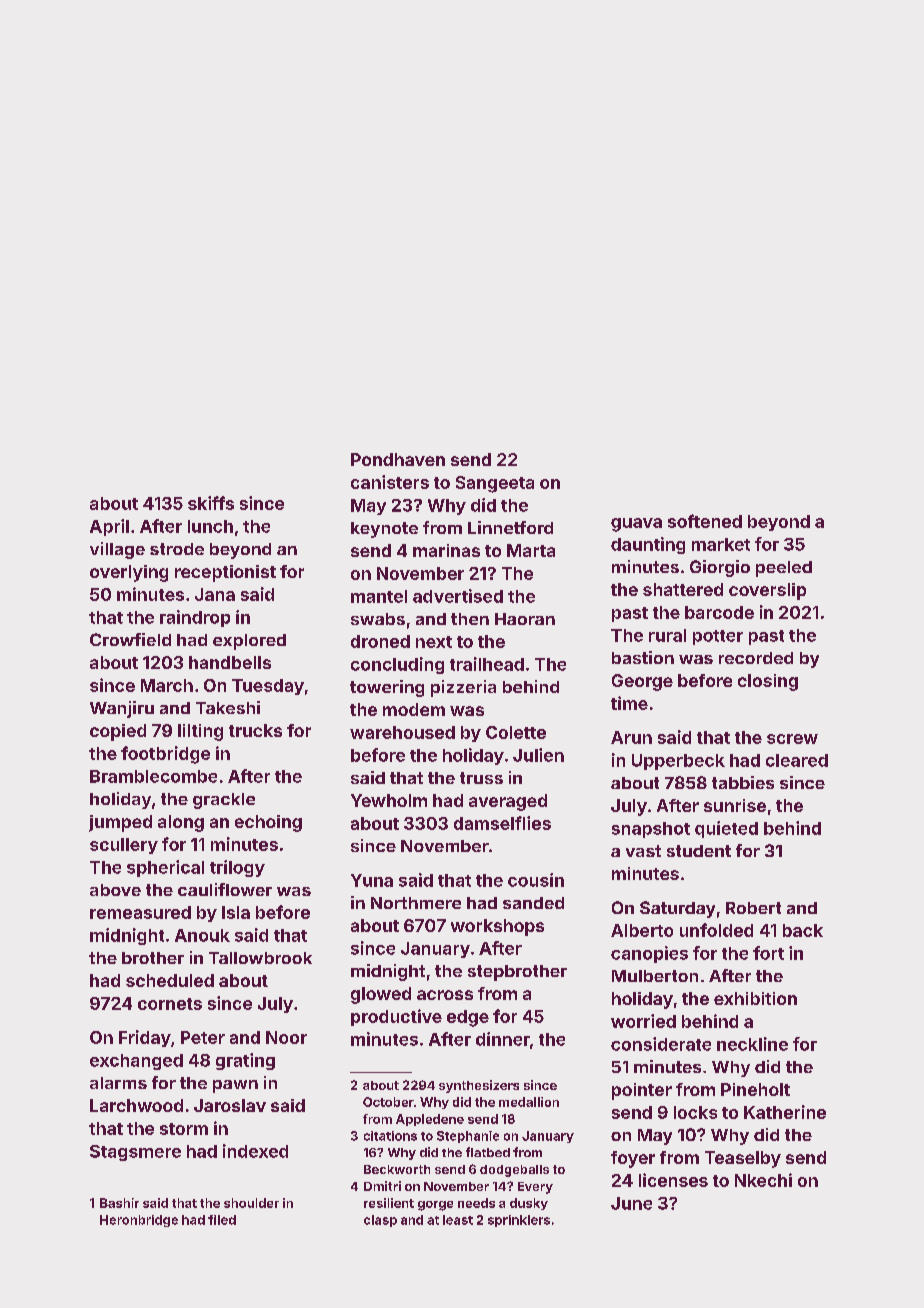 The width and height of the image is (924, 1308). Describe the element at coordinates (211, 503) in the image. I see `skiffs` at that location.
